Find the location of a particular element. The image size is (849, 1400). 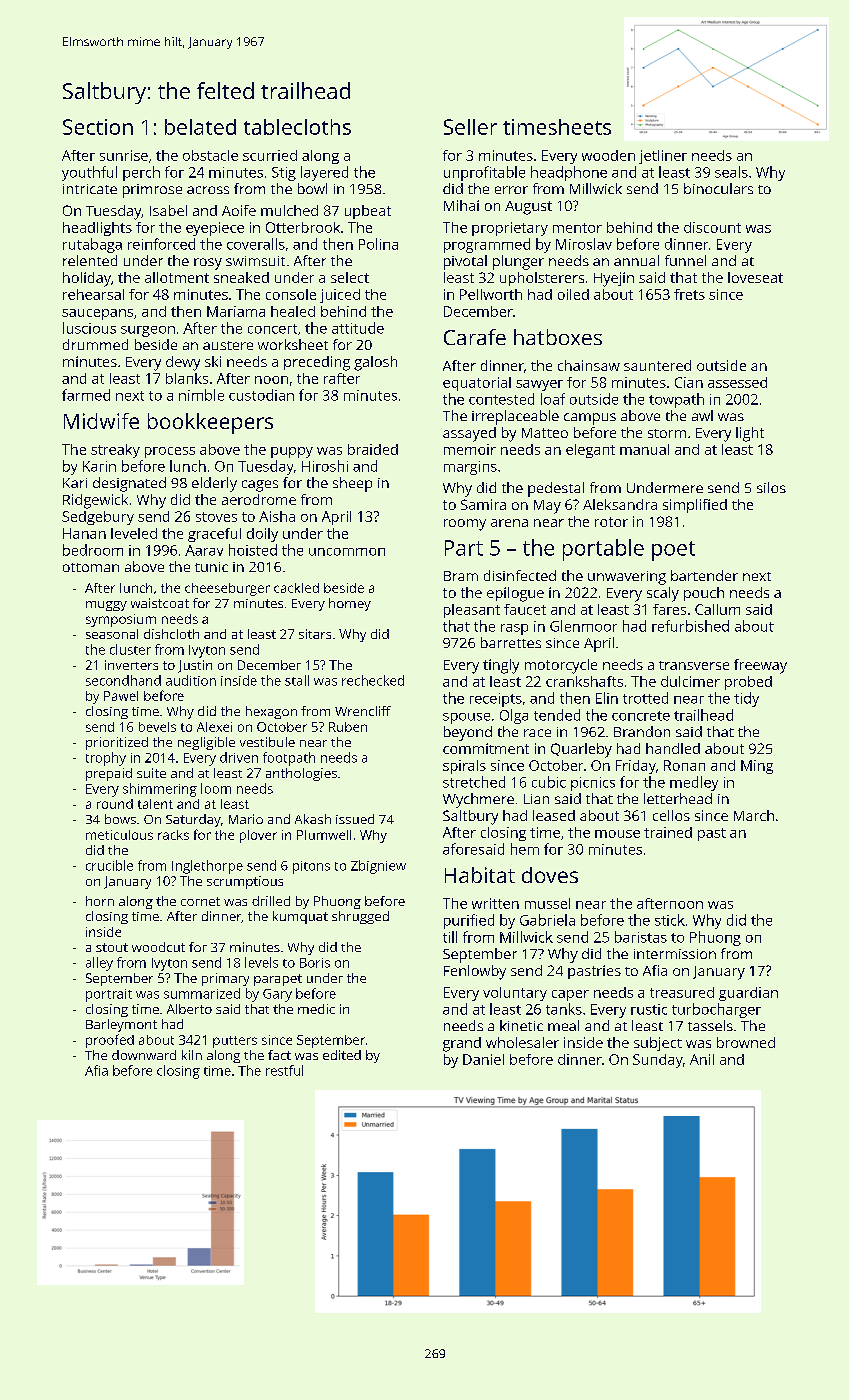

seasonal is located at coordinates (112, 634).
